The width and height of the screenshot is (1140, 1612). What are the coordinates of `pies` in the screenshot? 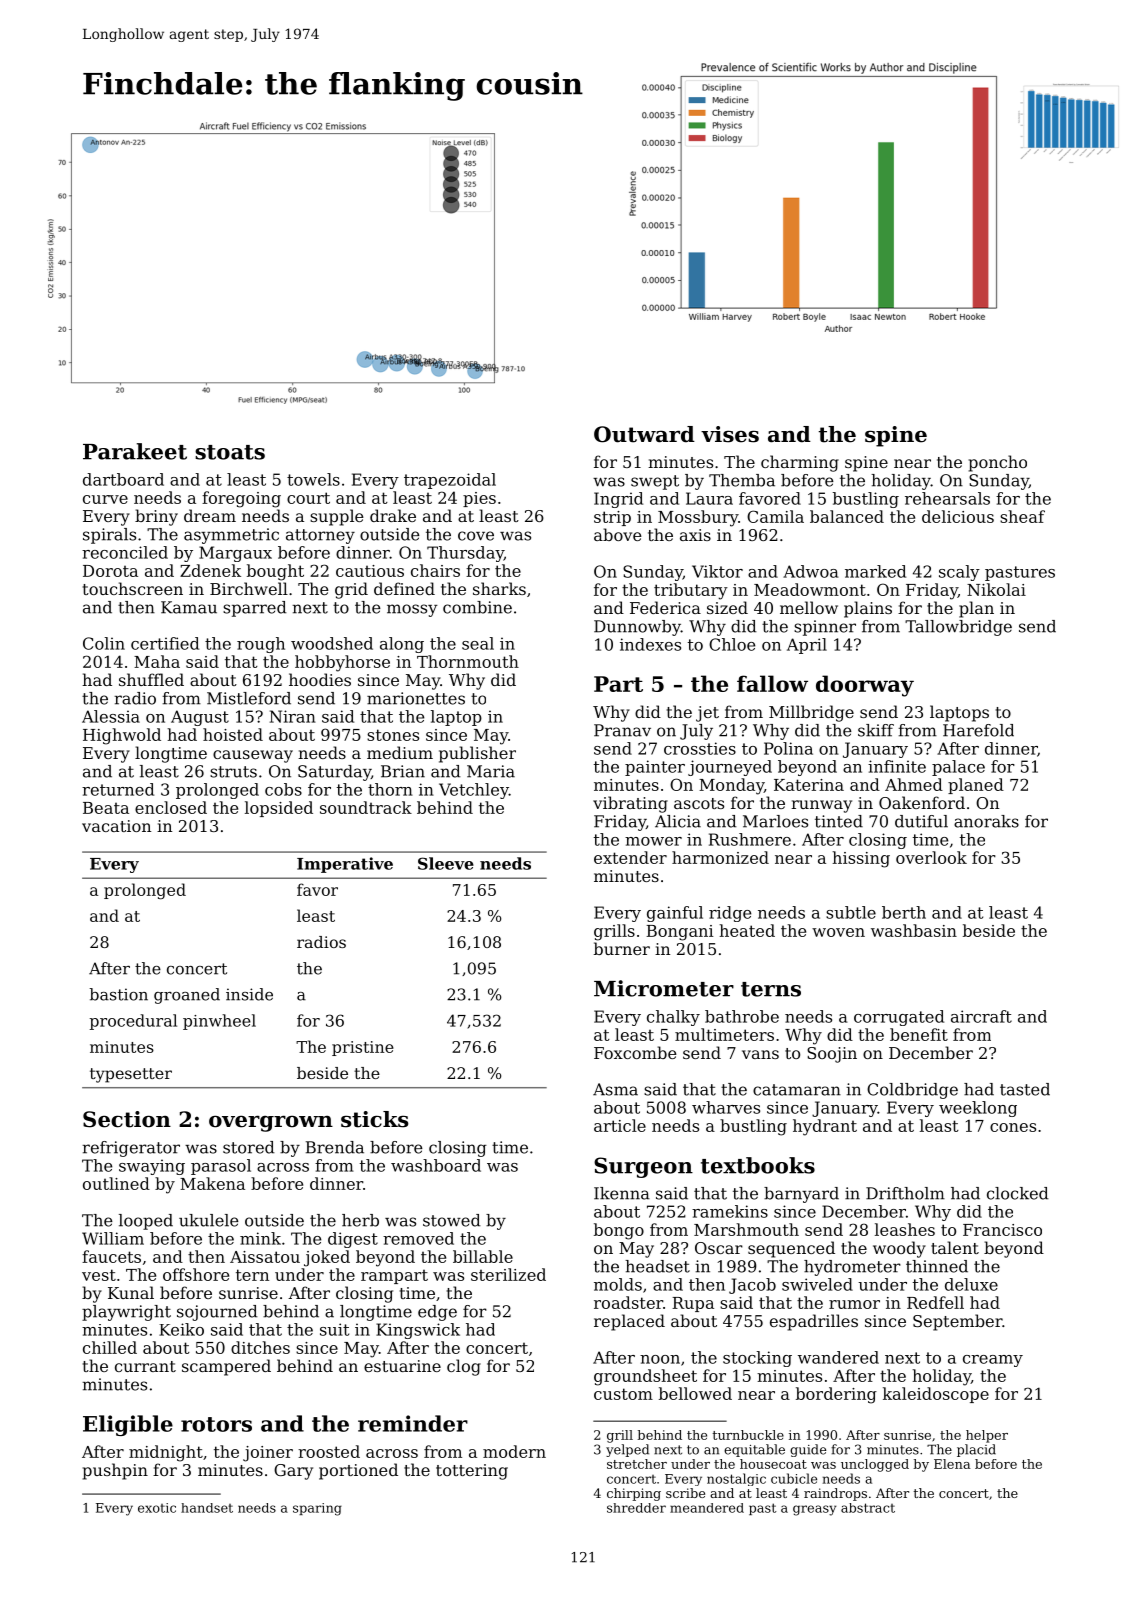 It's located at (479, 499).
